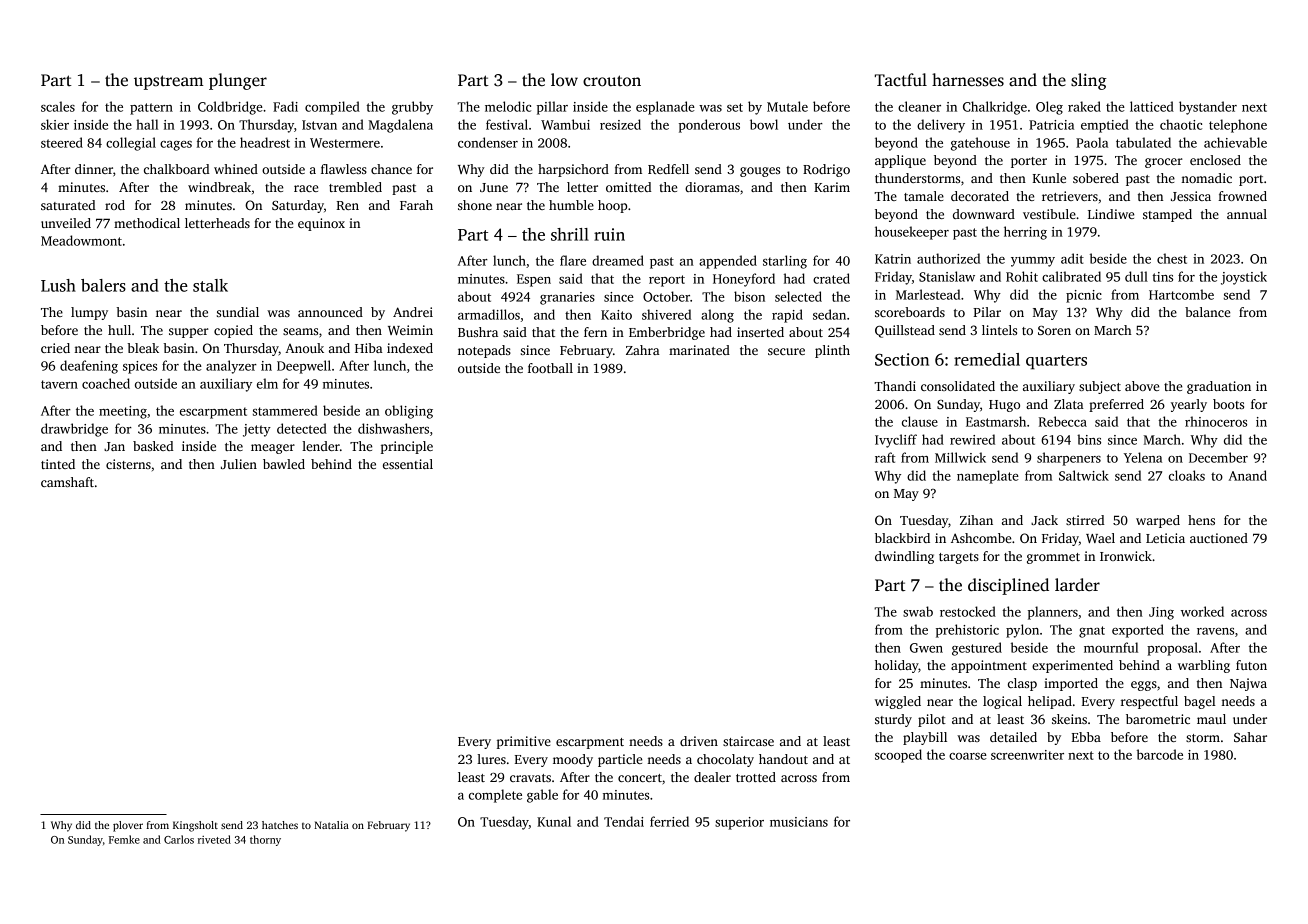  What do you see at coordinates (1089, 81) in the screenshot?
I see `sling` at bounding box center [1089, 81].
